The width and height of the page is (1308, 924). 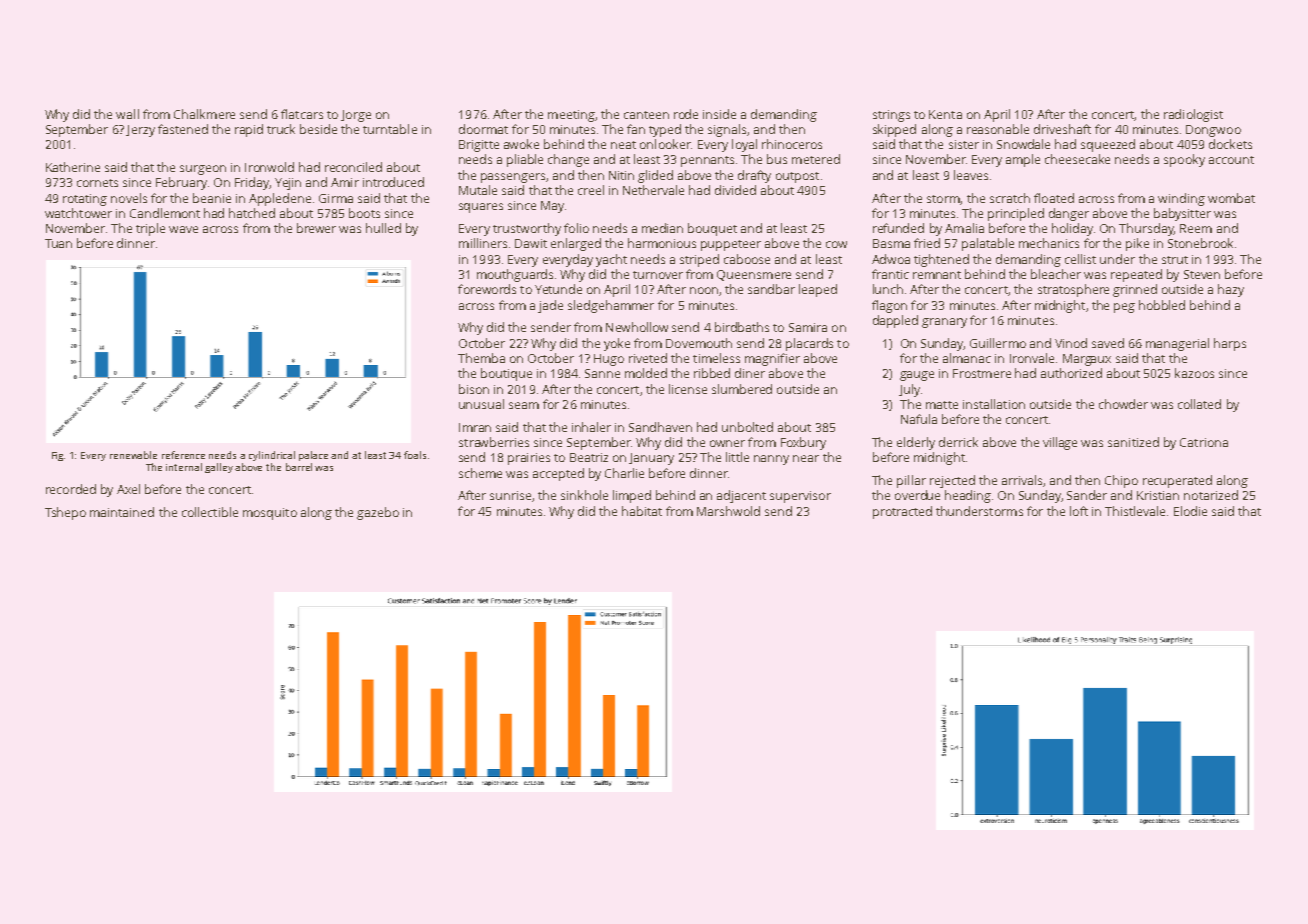 What do you see at coordinates (1193, 115) in the page?
I see `radiologist` at bounding box center [1193, 115].
